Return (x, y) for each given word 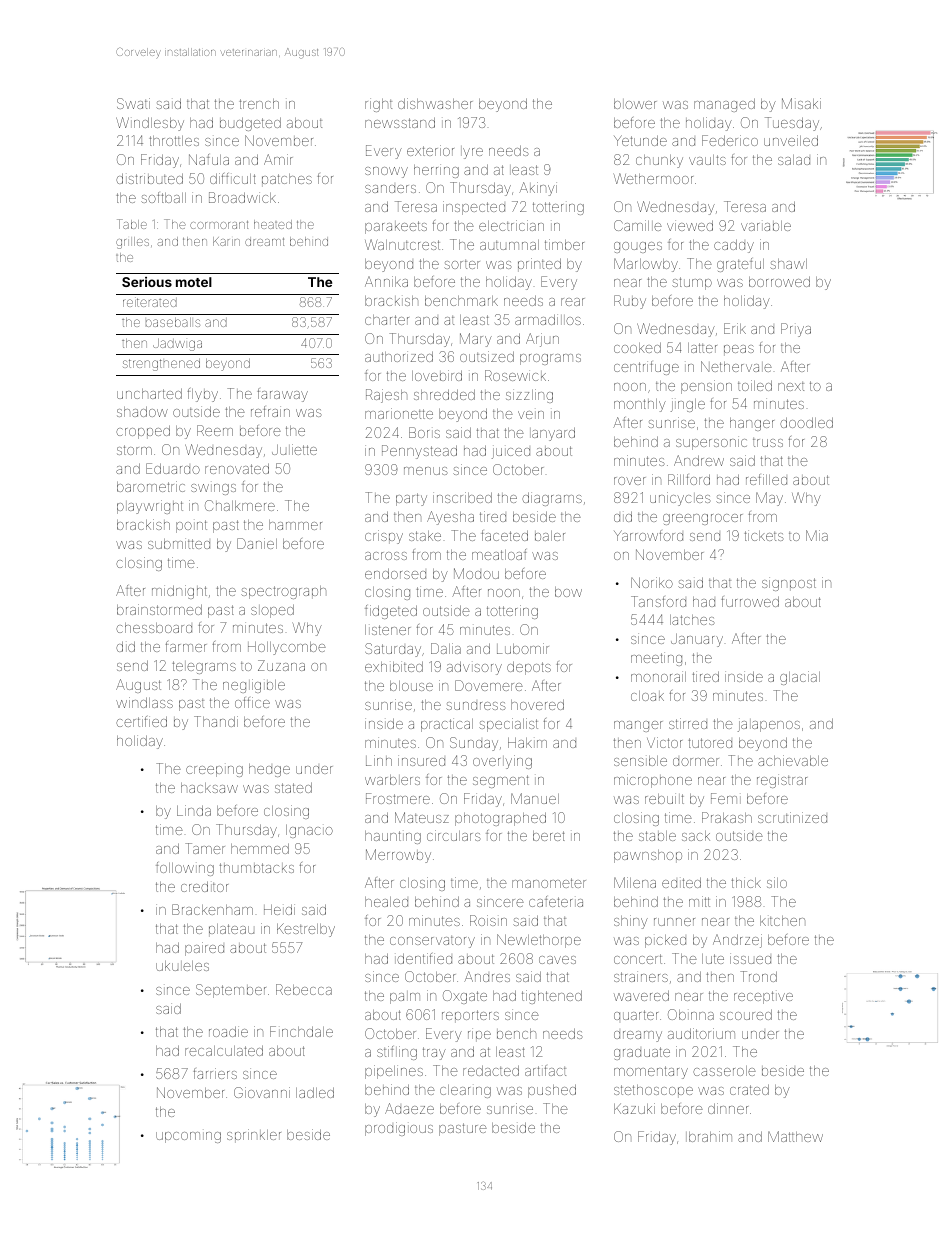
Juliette (294, 449)
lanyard (552, 434)
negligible (254, 686)
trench (259, 104)
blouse (411, 686)
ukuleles (182, 966)
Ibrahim (709, 1136)
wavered (641, 995)
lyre (472, 152)
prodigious (399, 1129)
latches (692, 620)
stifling (397, 1053)
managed (724, 105)
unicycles (680, 499)
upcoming (188, 1137)
